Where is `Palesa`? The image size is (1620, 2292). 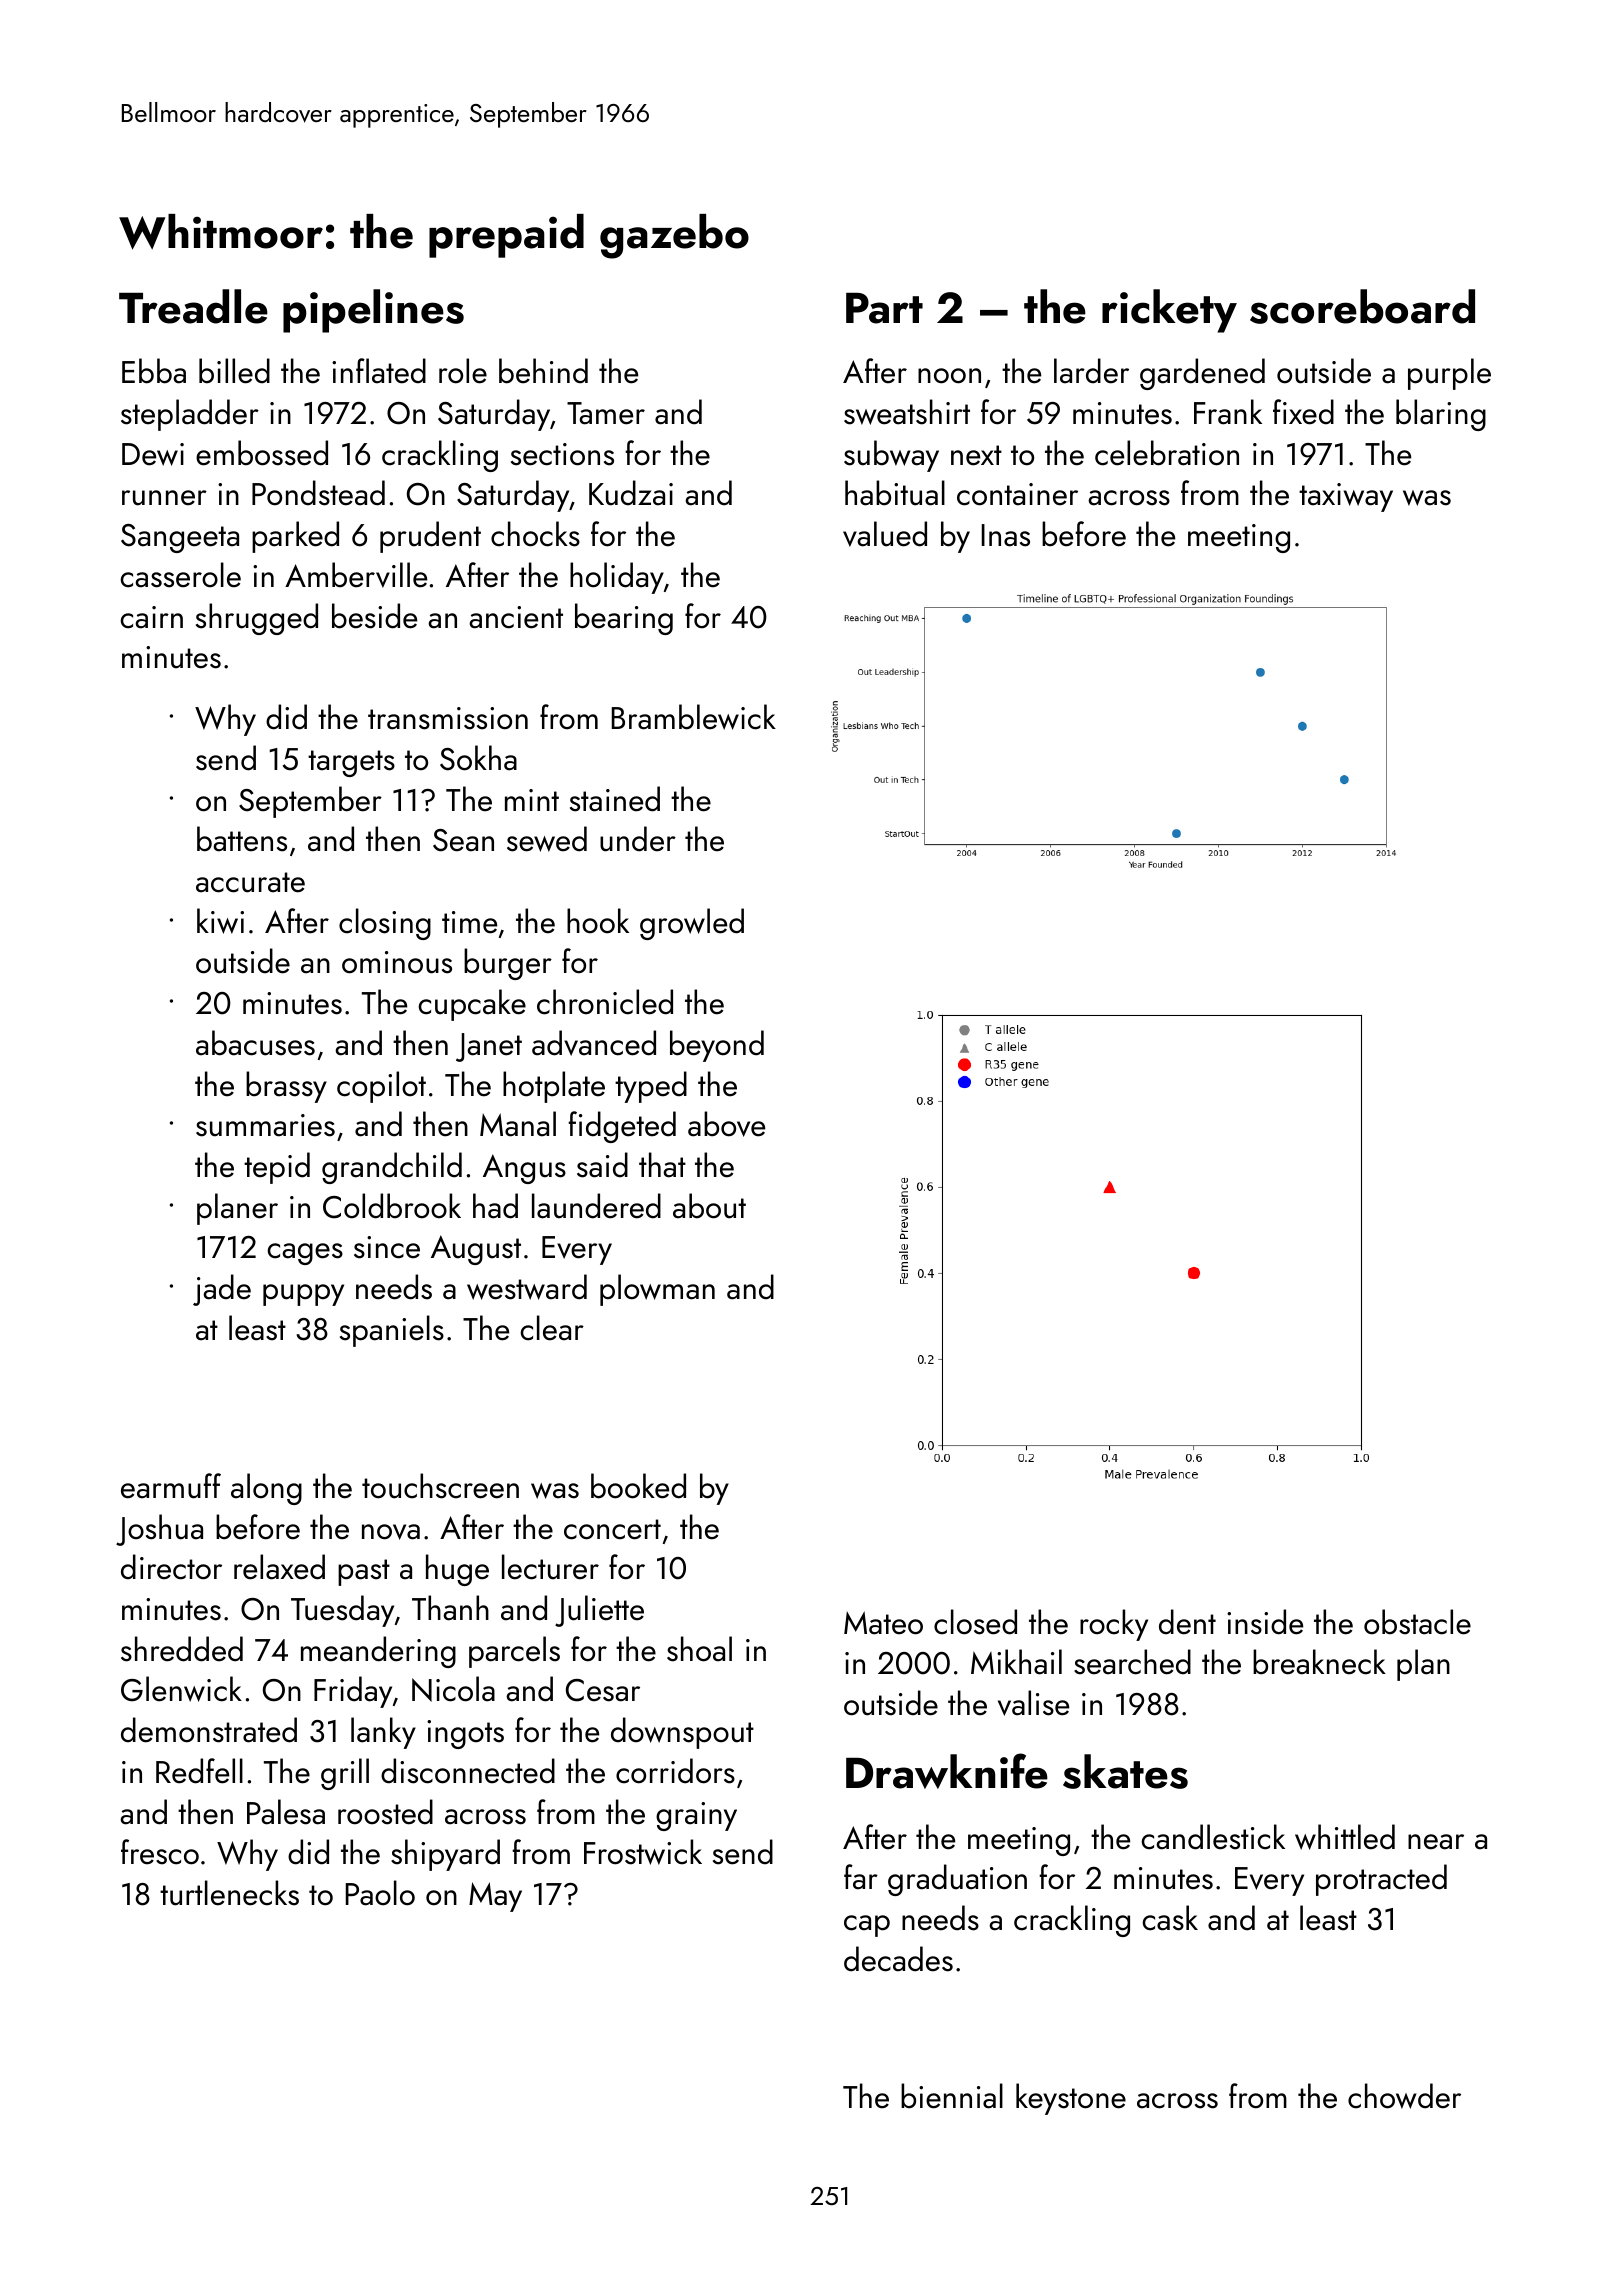 Palesa is located at coordinates (286, 1812).
